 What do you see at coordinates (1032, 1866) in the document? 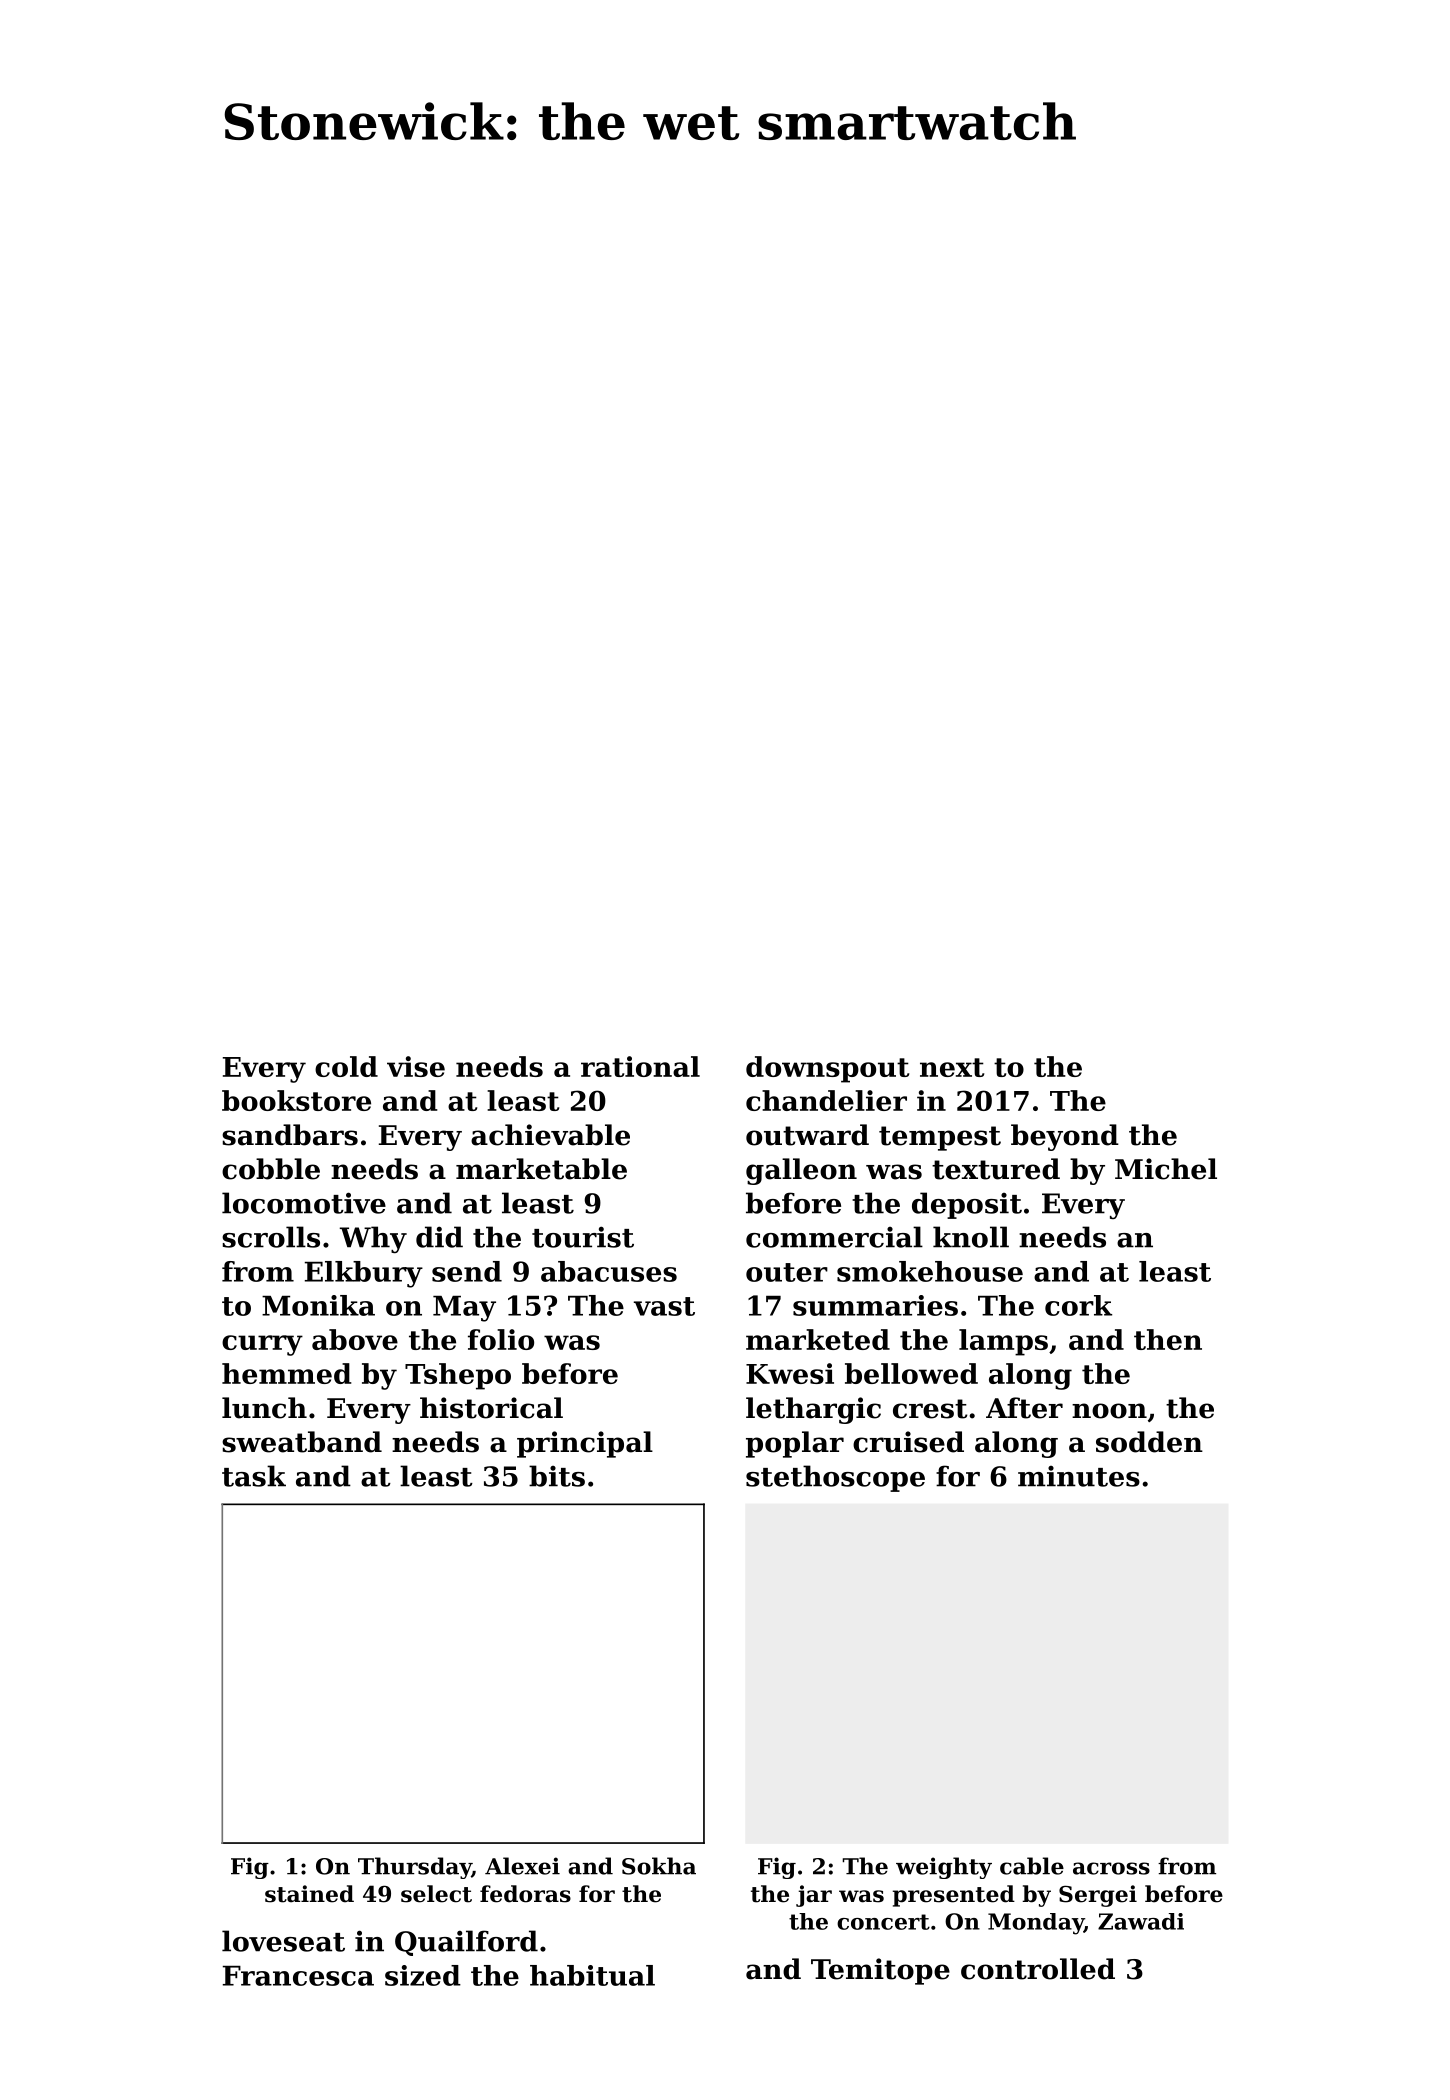
I see `cable` at bounding box center [1032, 1866].
